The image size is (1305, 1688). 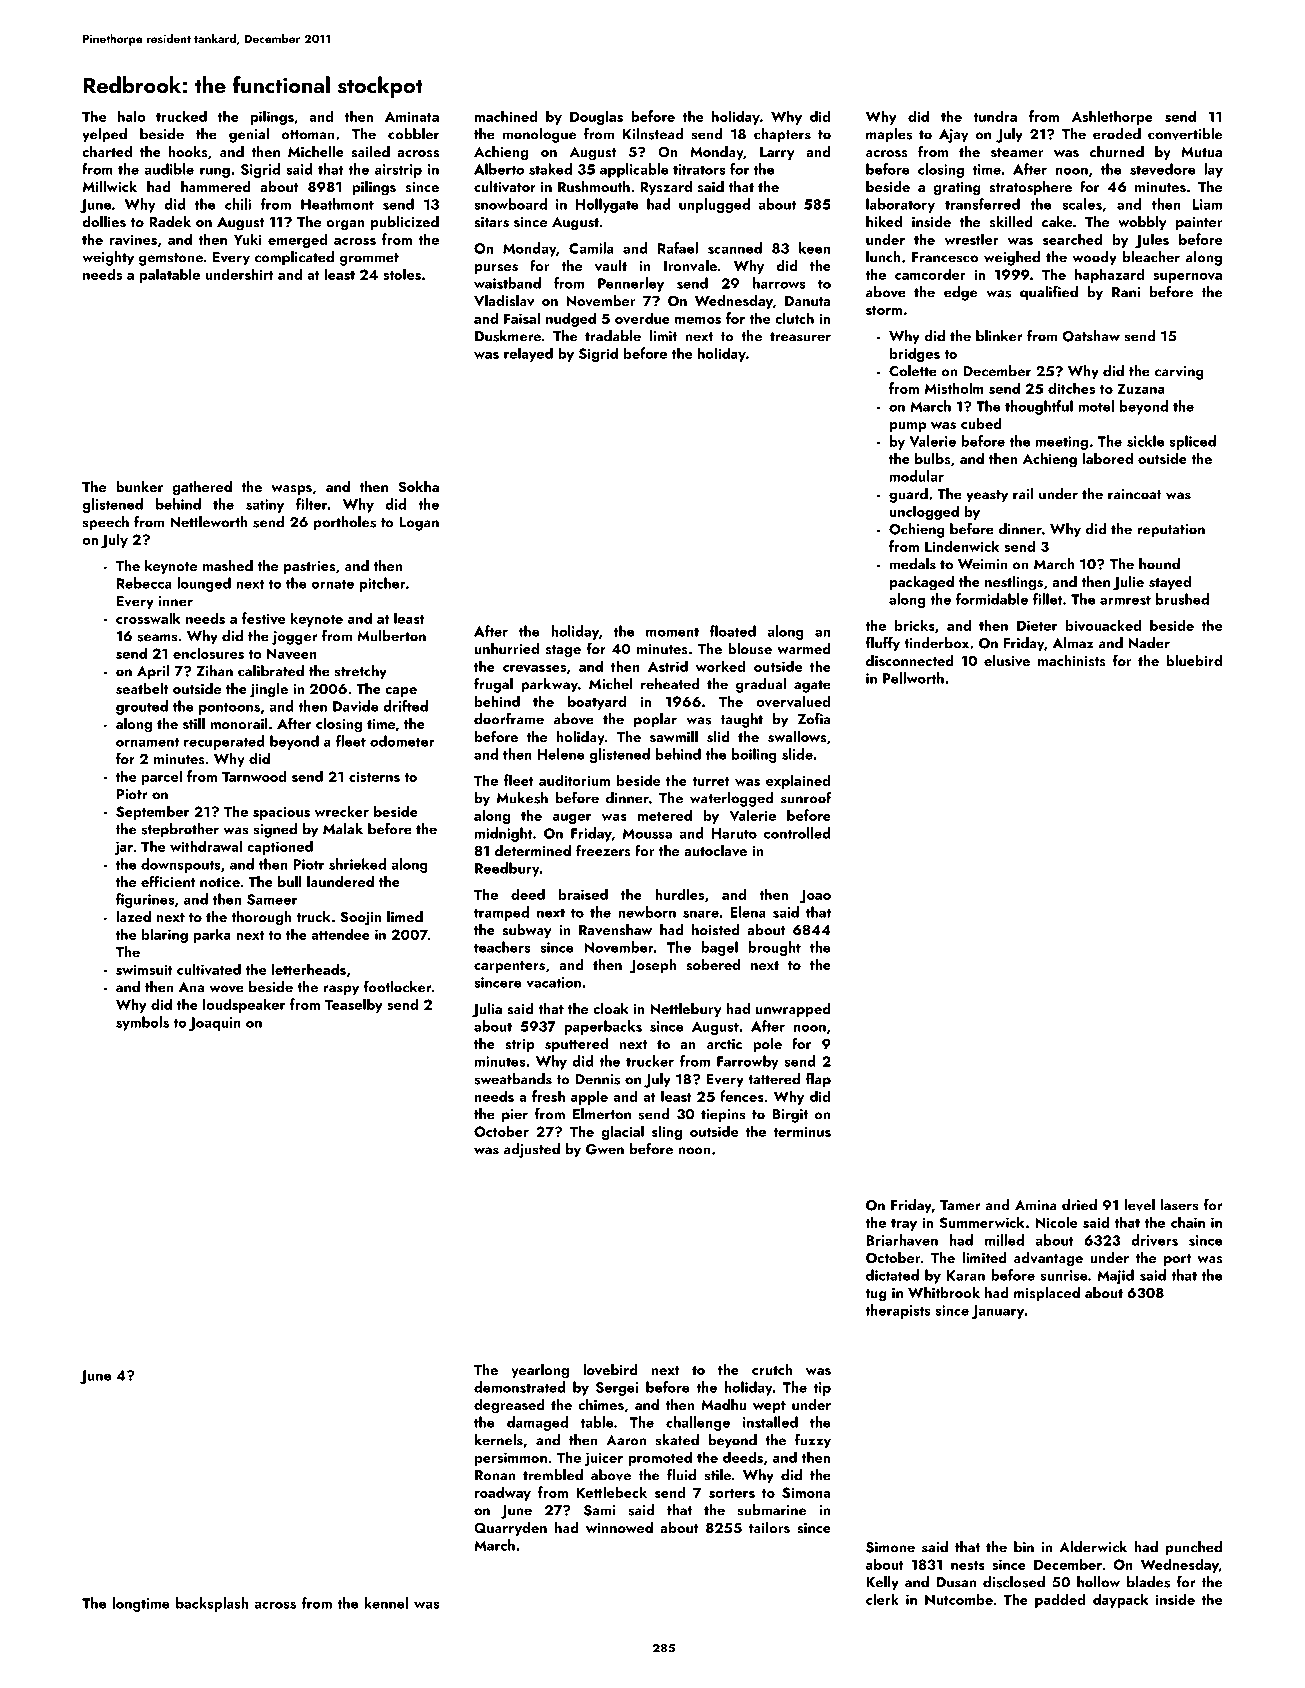 I want to click on weighty, so click(x=108, y=258).
